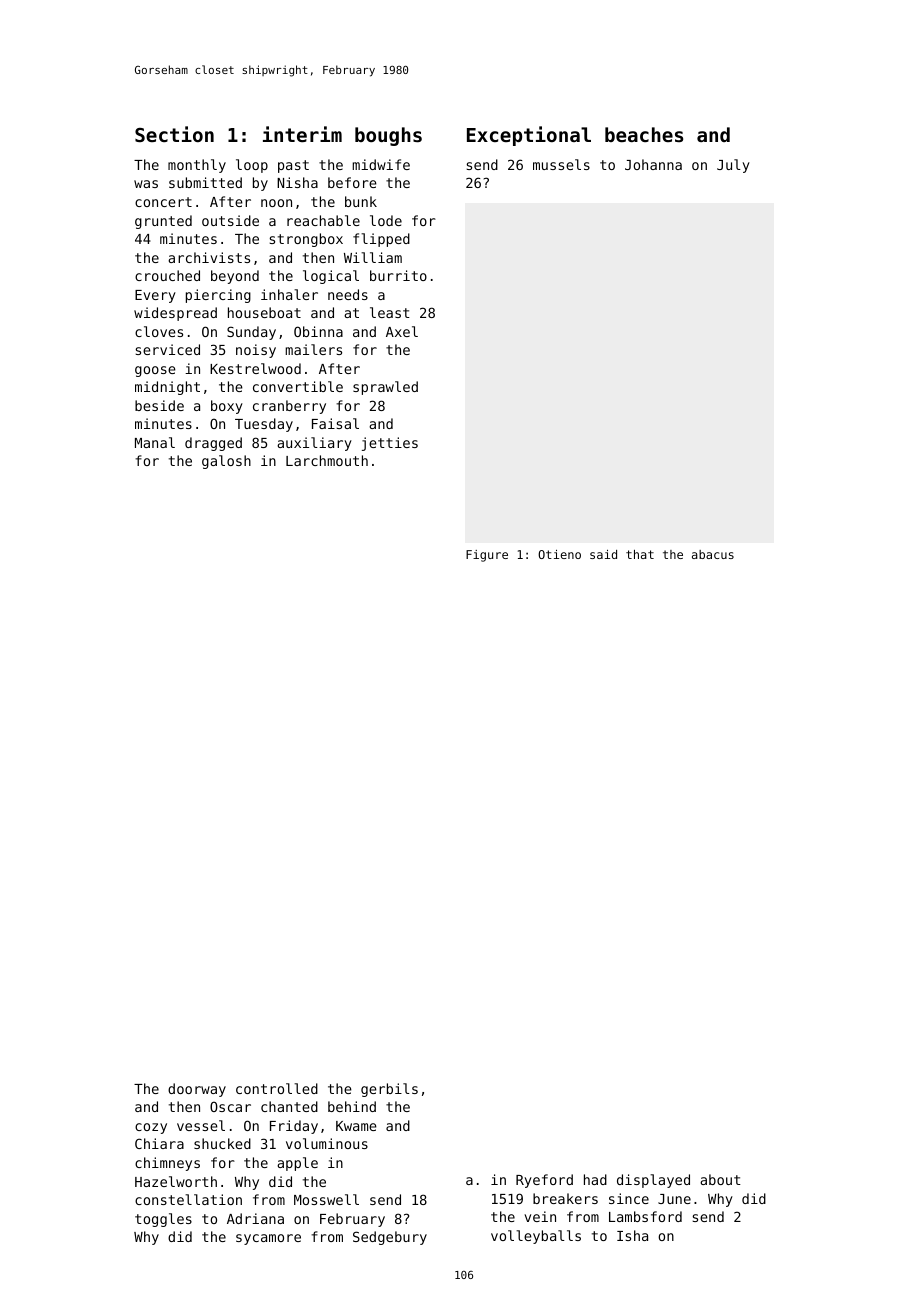  I want to click on about, so click(720, 1179).
